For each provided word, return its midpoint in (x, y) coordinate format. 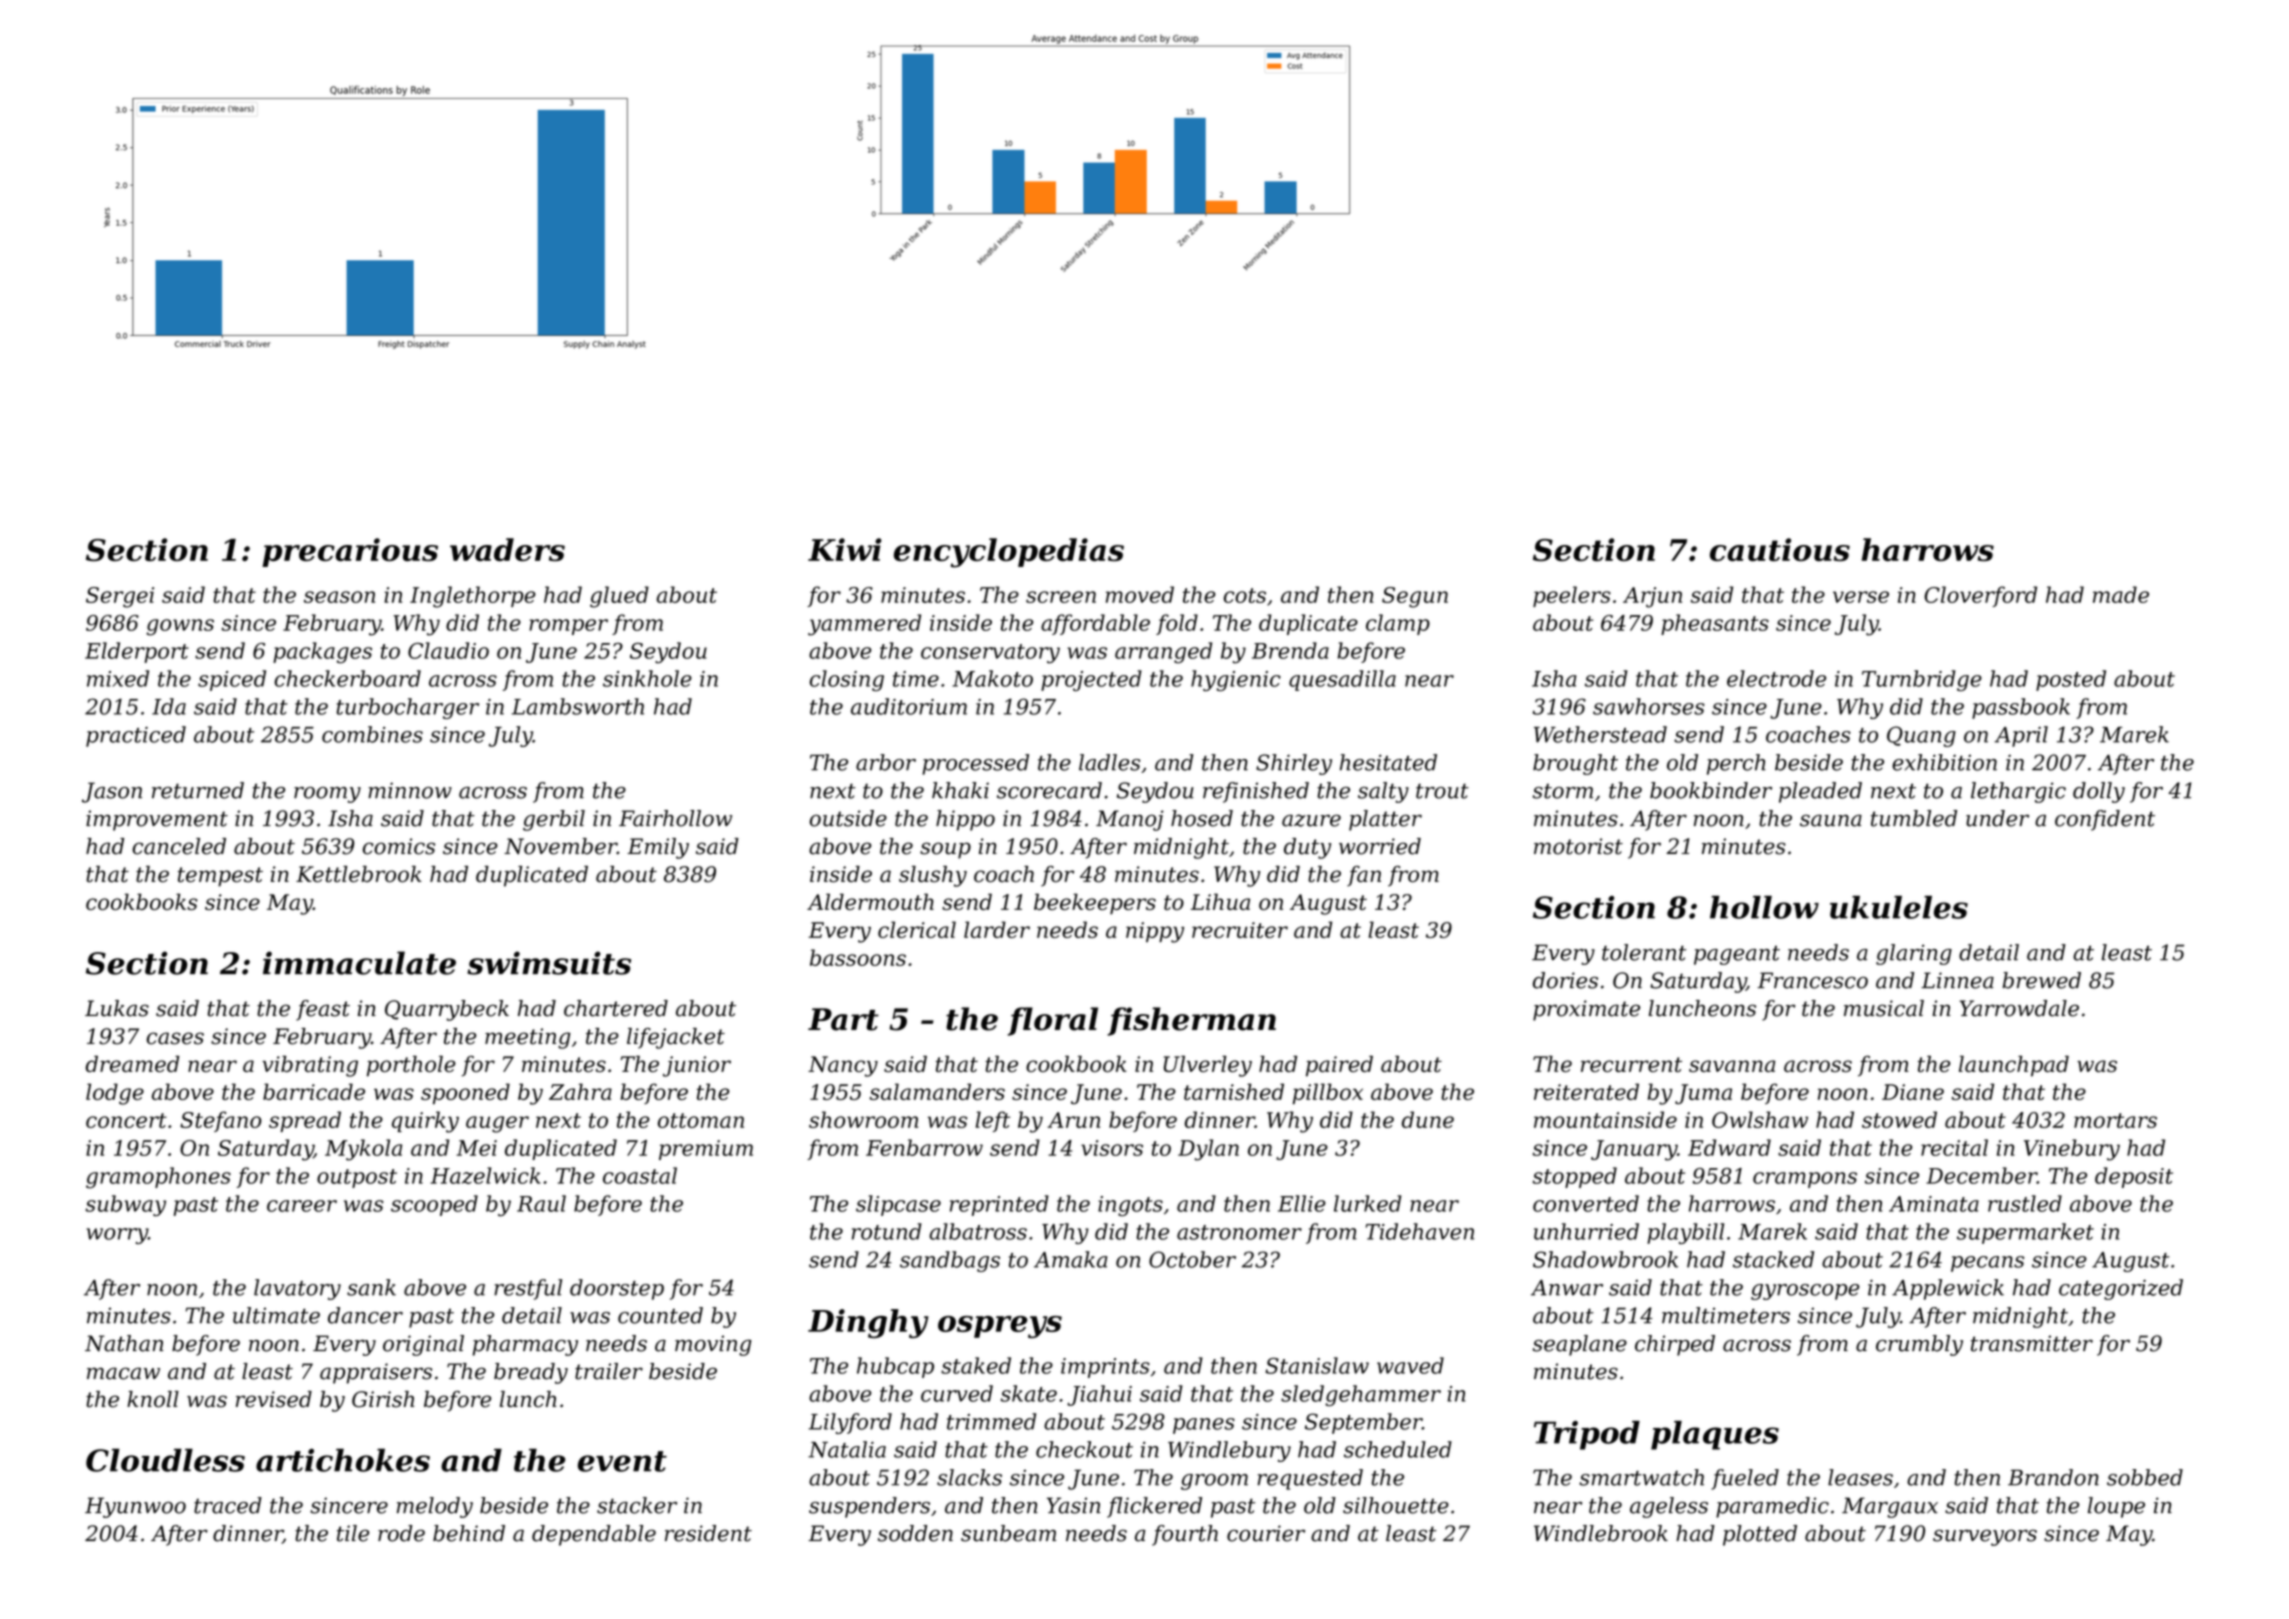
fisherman (1191, 1021)
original (423, 1345)
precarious (350, 552)
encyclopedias (1009, 553)
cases (175, 1038)
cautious (1780, 549)
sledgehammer (1361, 1395)
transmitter (2032, 1343)
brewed (2041, 980)
